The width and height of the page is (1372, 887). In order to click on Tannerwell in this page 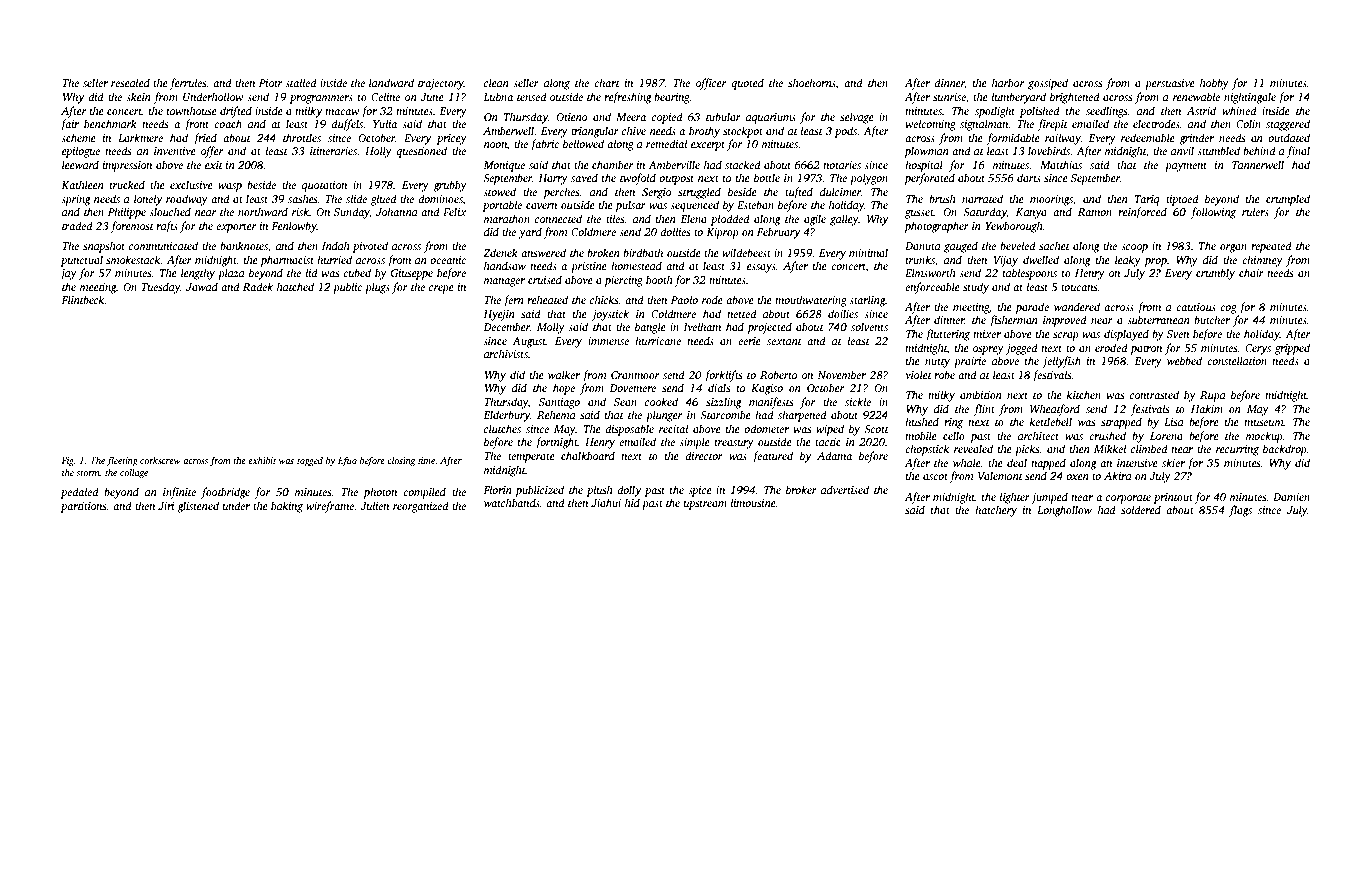, I will do `click(1258, 164)`.
